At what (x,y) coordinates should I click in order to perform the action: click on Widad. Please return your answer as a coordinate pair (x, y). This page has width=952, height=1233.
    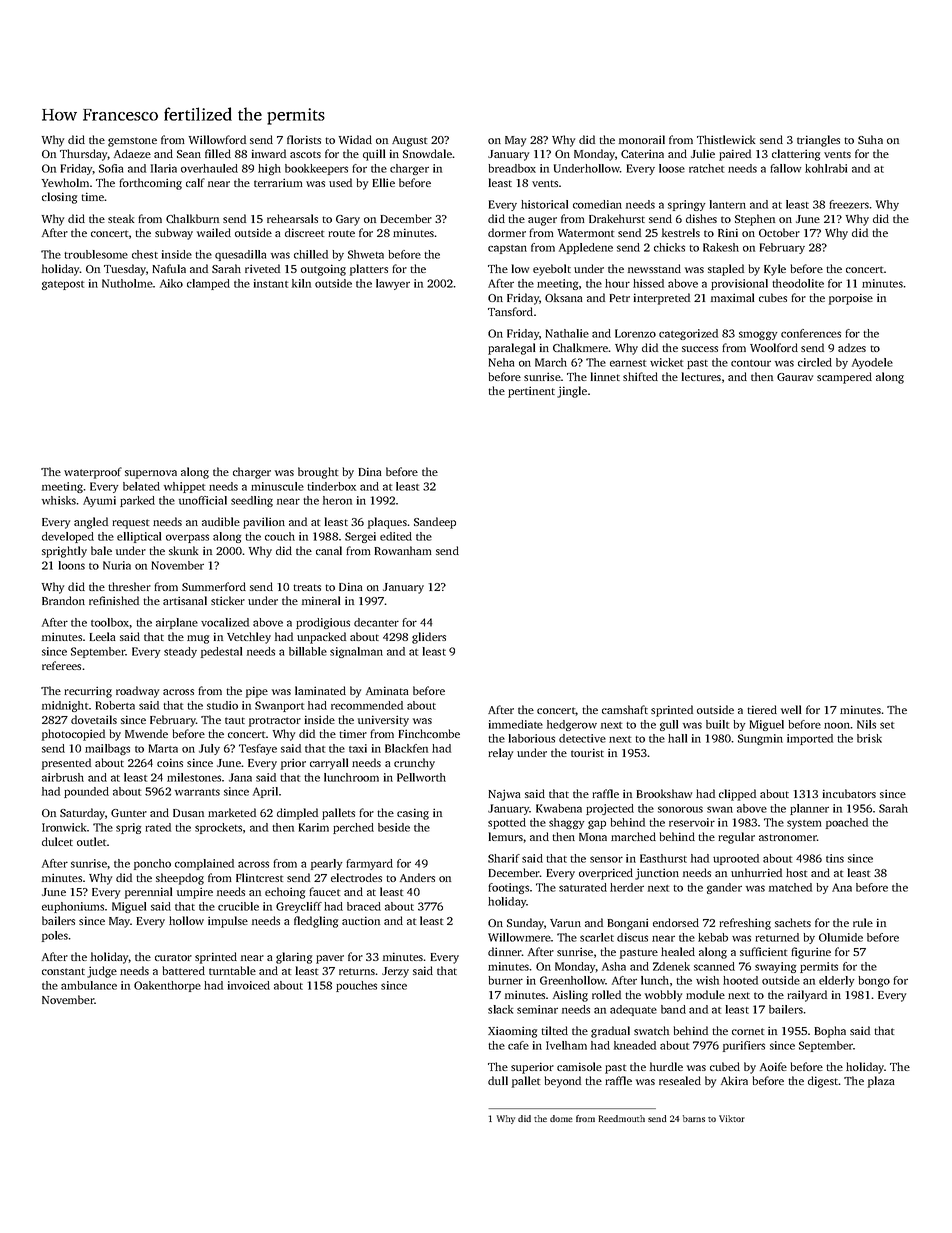
    Looking at the image, I should click on (355, 139).
